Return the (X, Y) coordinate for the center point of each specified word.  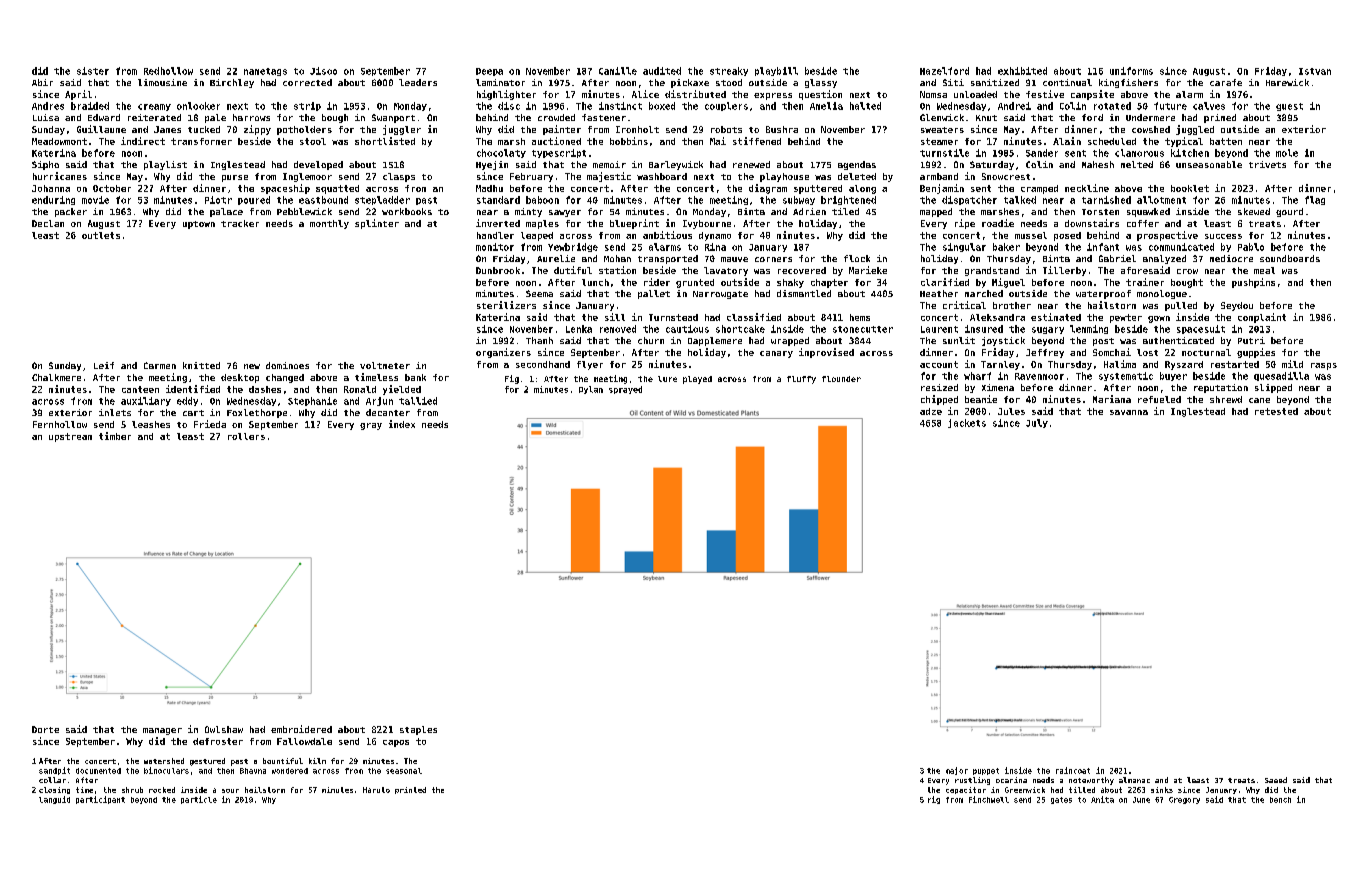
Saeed (1276, 780)
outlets (101, 235)
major (957, 771)
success (1223, 236)
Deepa (489, 72)
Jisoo (323, 71)
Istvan (1315, 71)
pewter (1126, 318)
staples (418, 730)
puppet (986, 771)
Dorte (45, 729)
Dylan (591, 390)
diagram (768, 189)
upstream (70, 437)
